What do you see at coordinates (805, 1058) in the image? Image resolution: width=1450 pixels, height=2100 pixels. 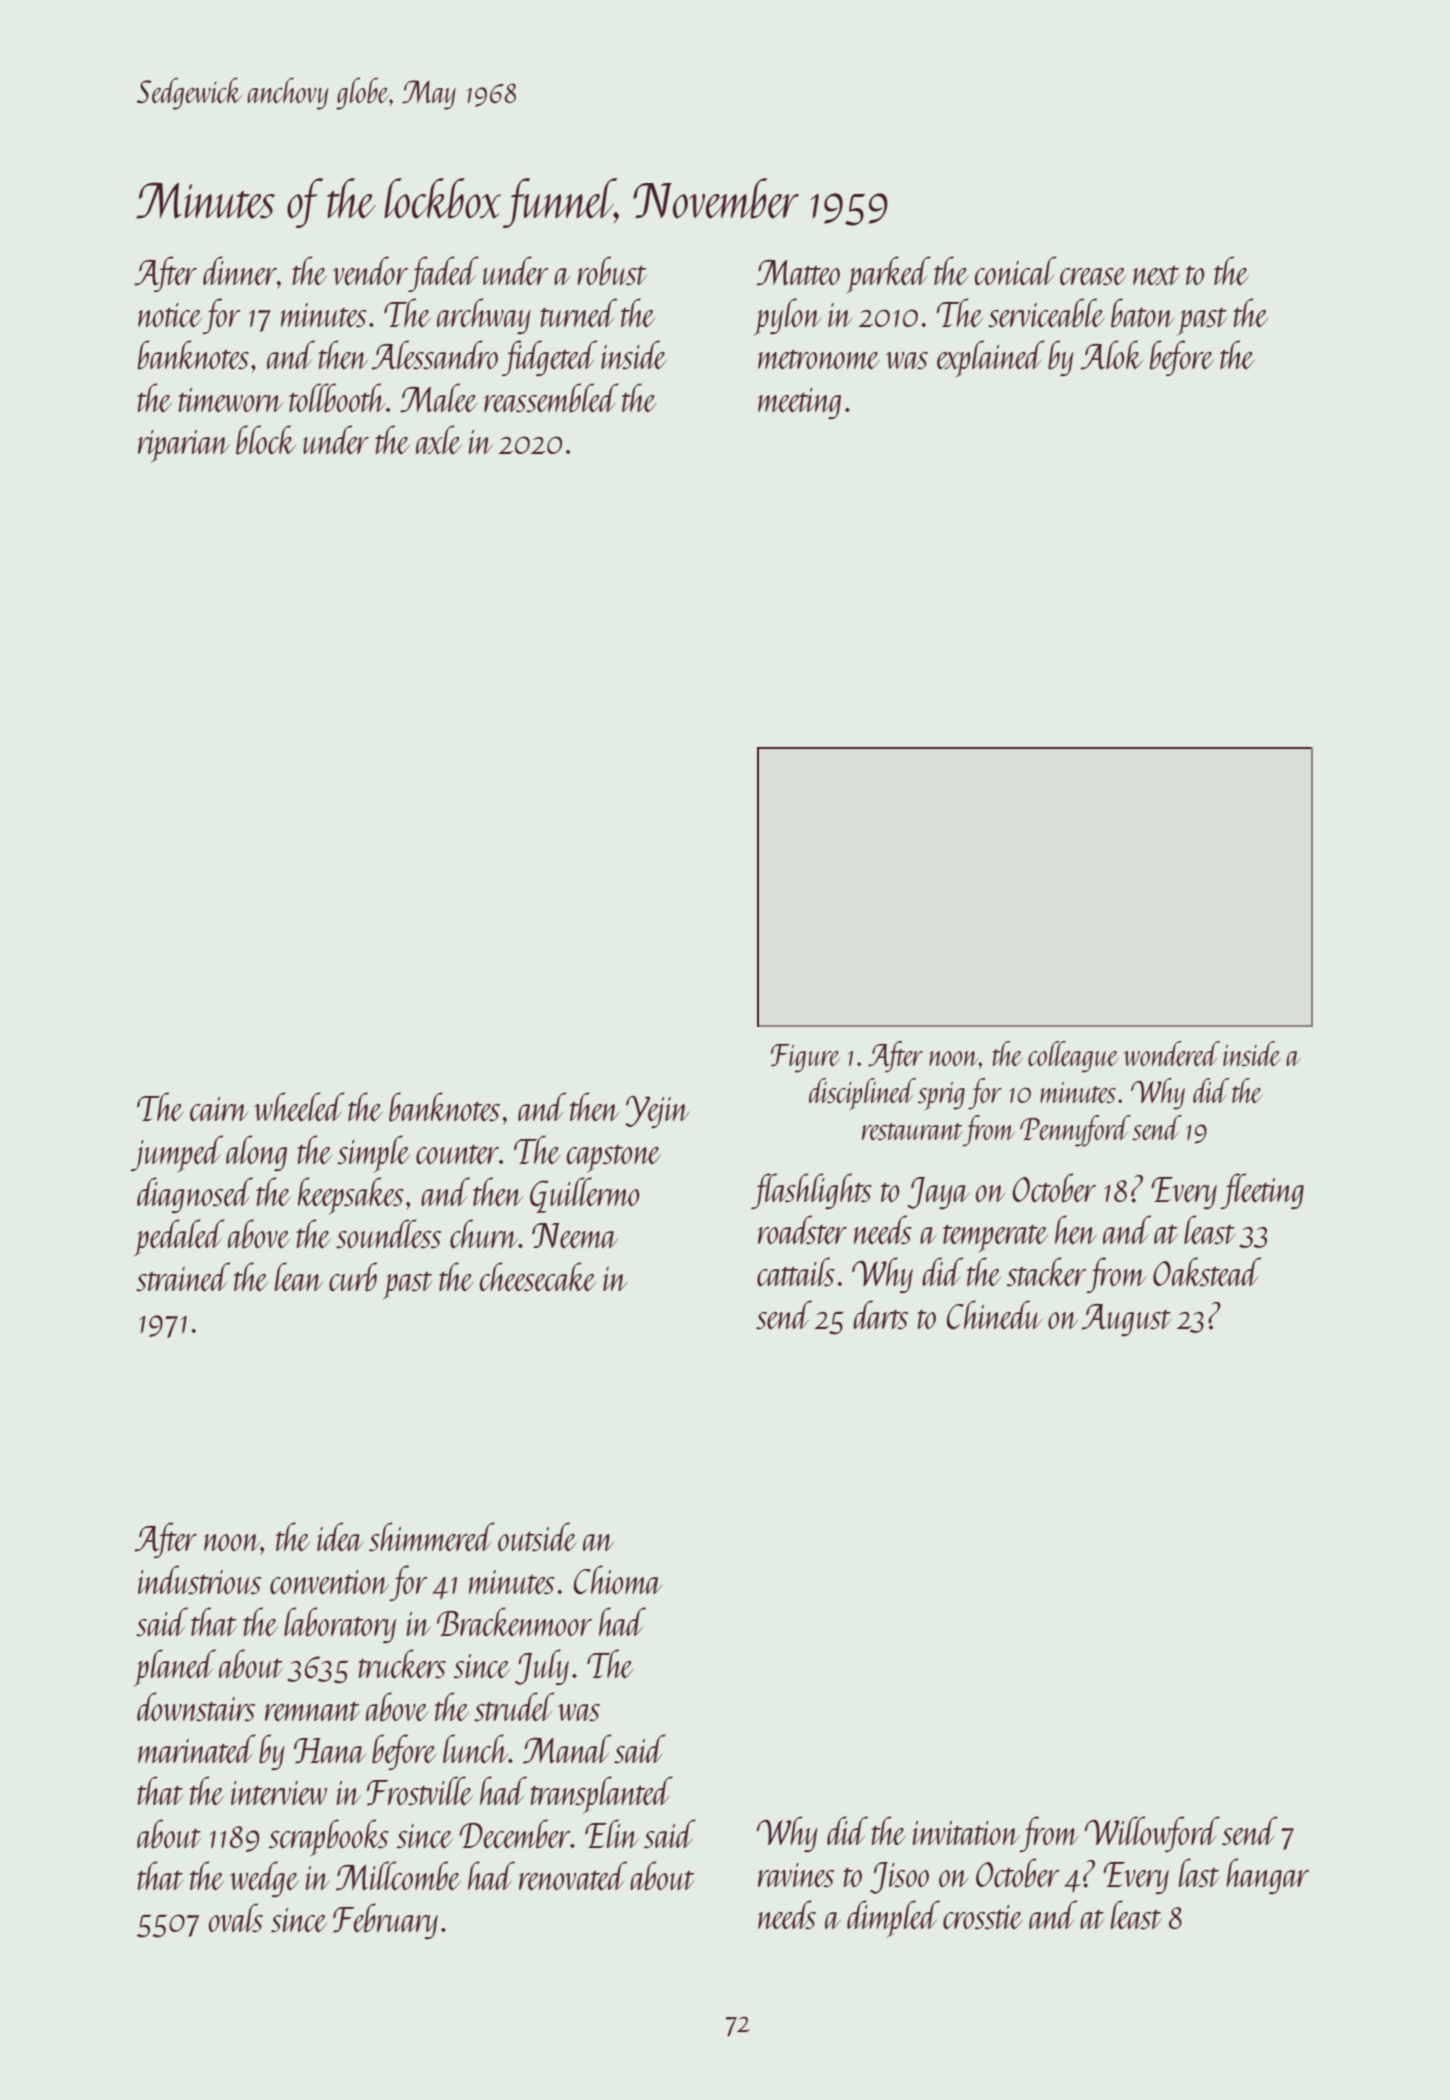 I see `Figure` at bounding box center [805, 1058].
